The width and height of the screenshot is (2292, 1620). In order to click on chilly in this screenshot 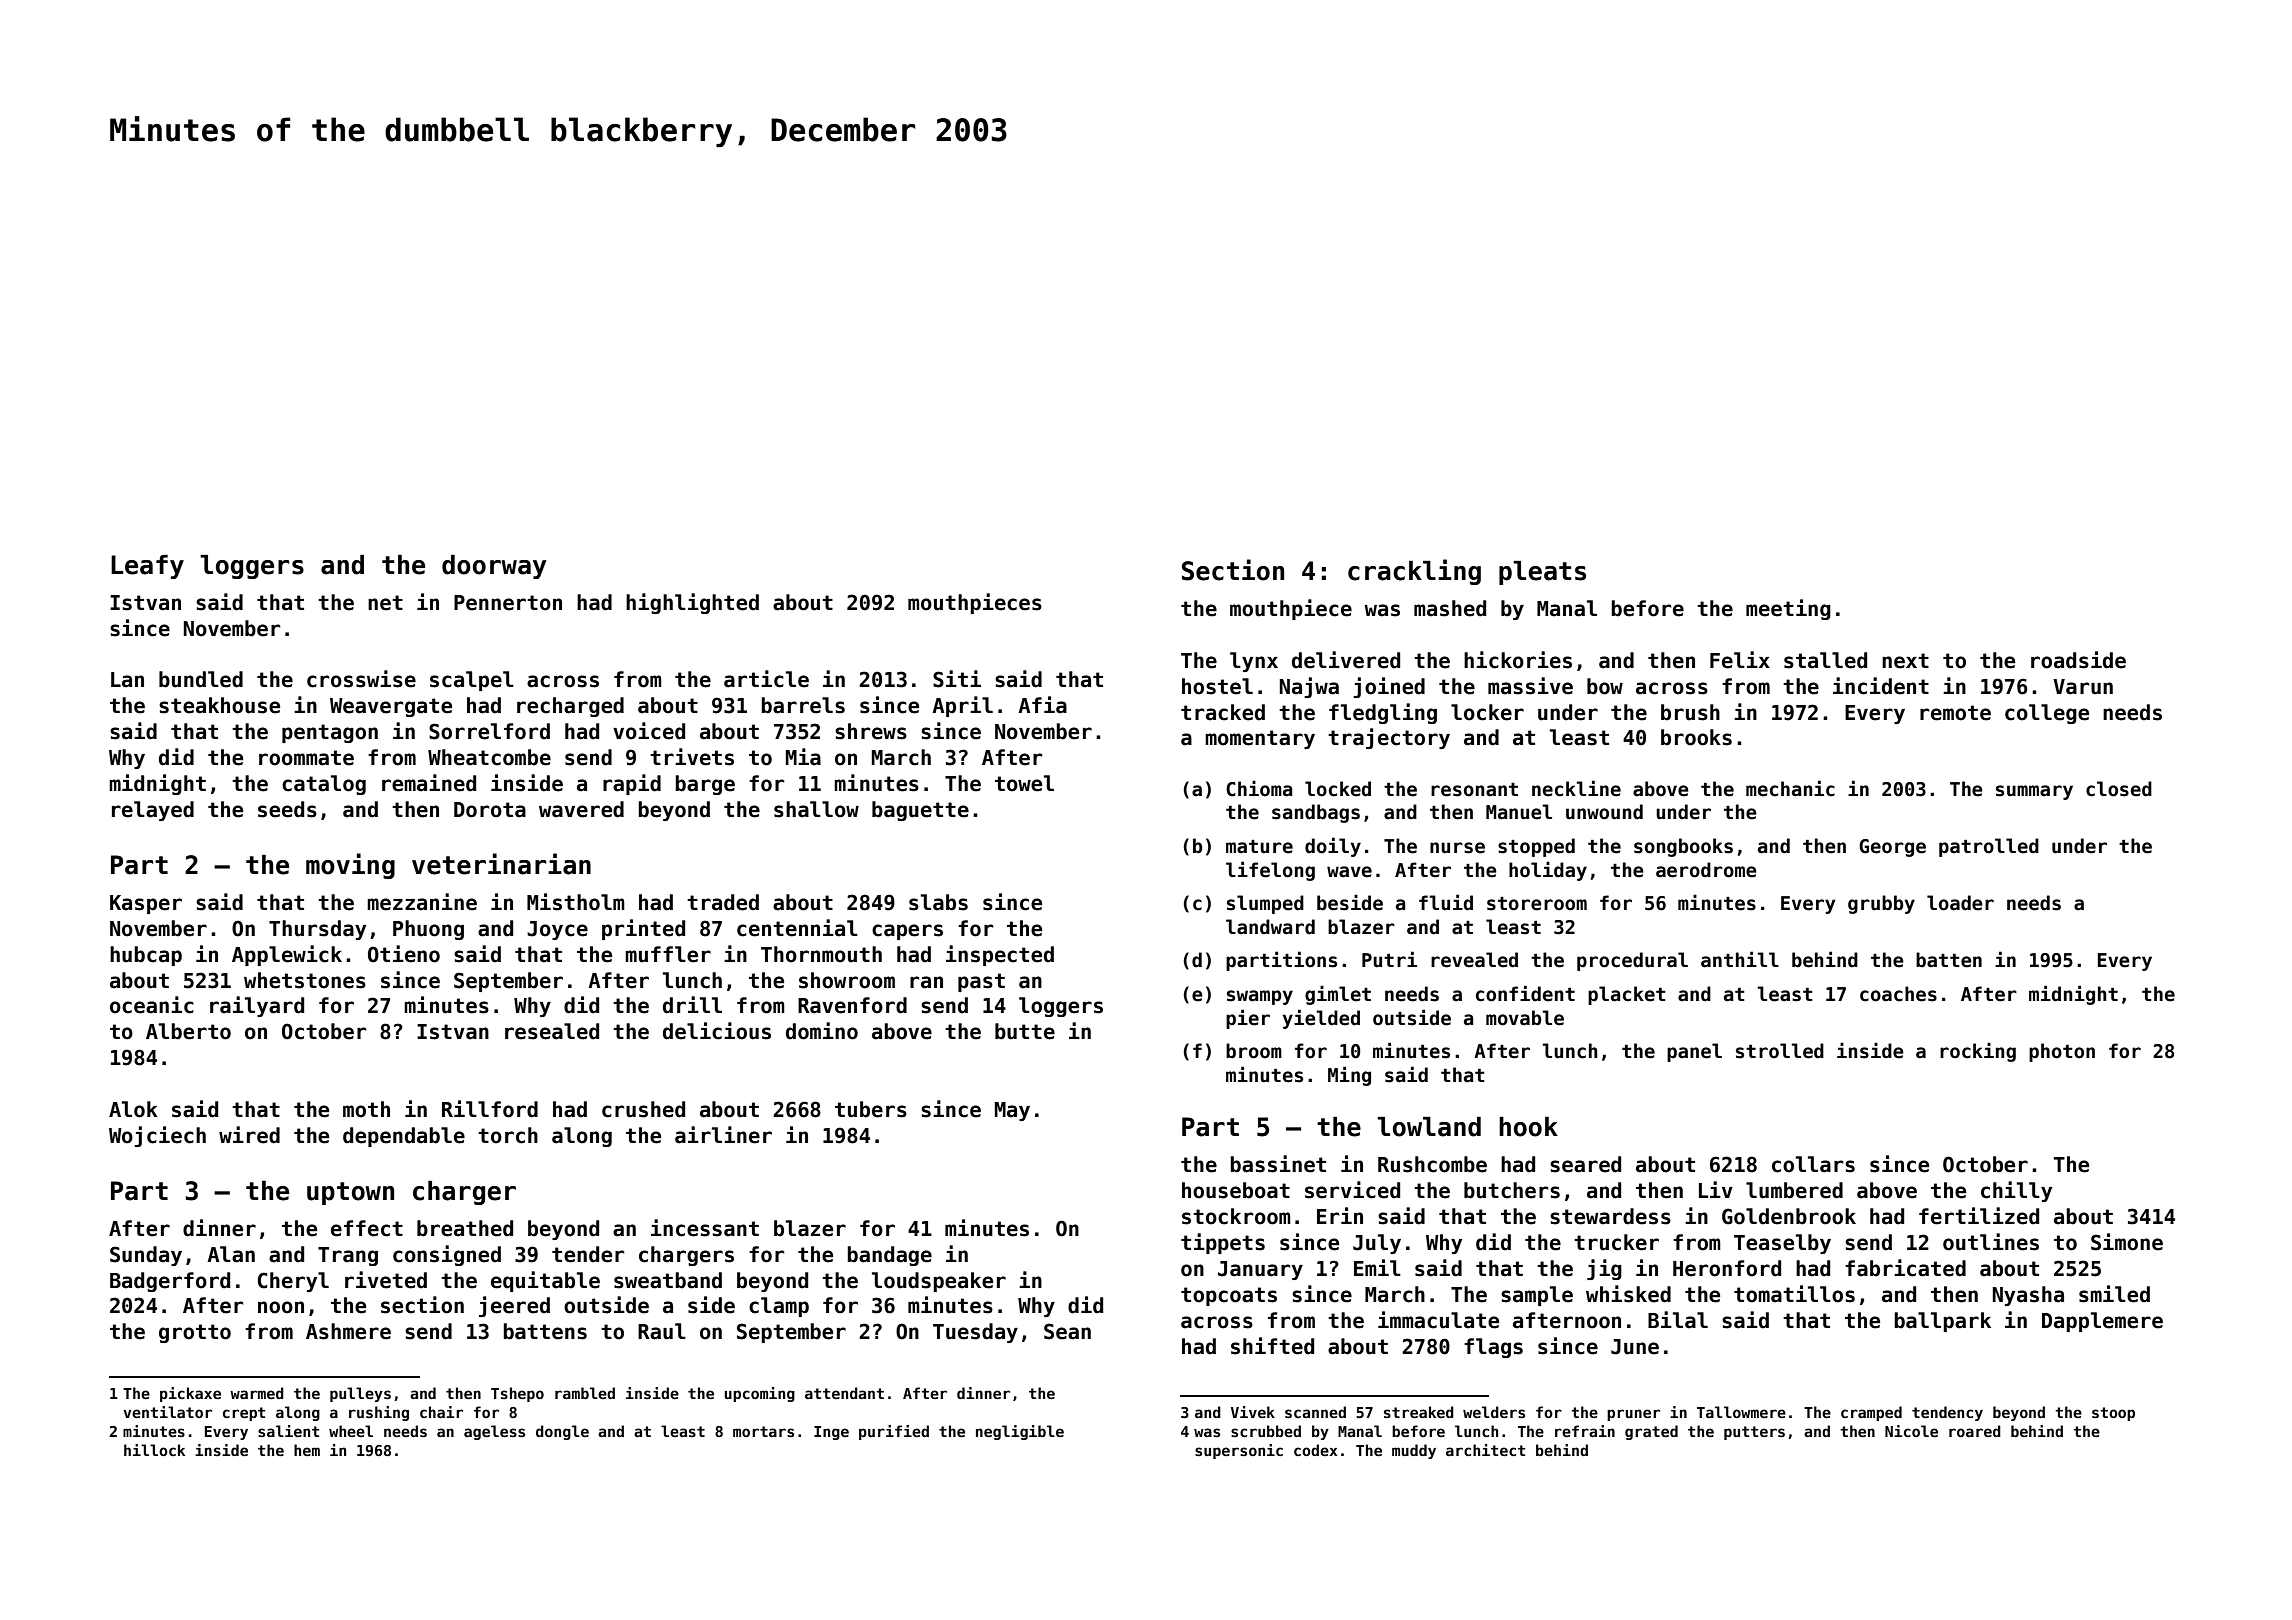, I will do `click(2016, 1191)`.
